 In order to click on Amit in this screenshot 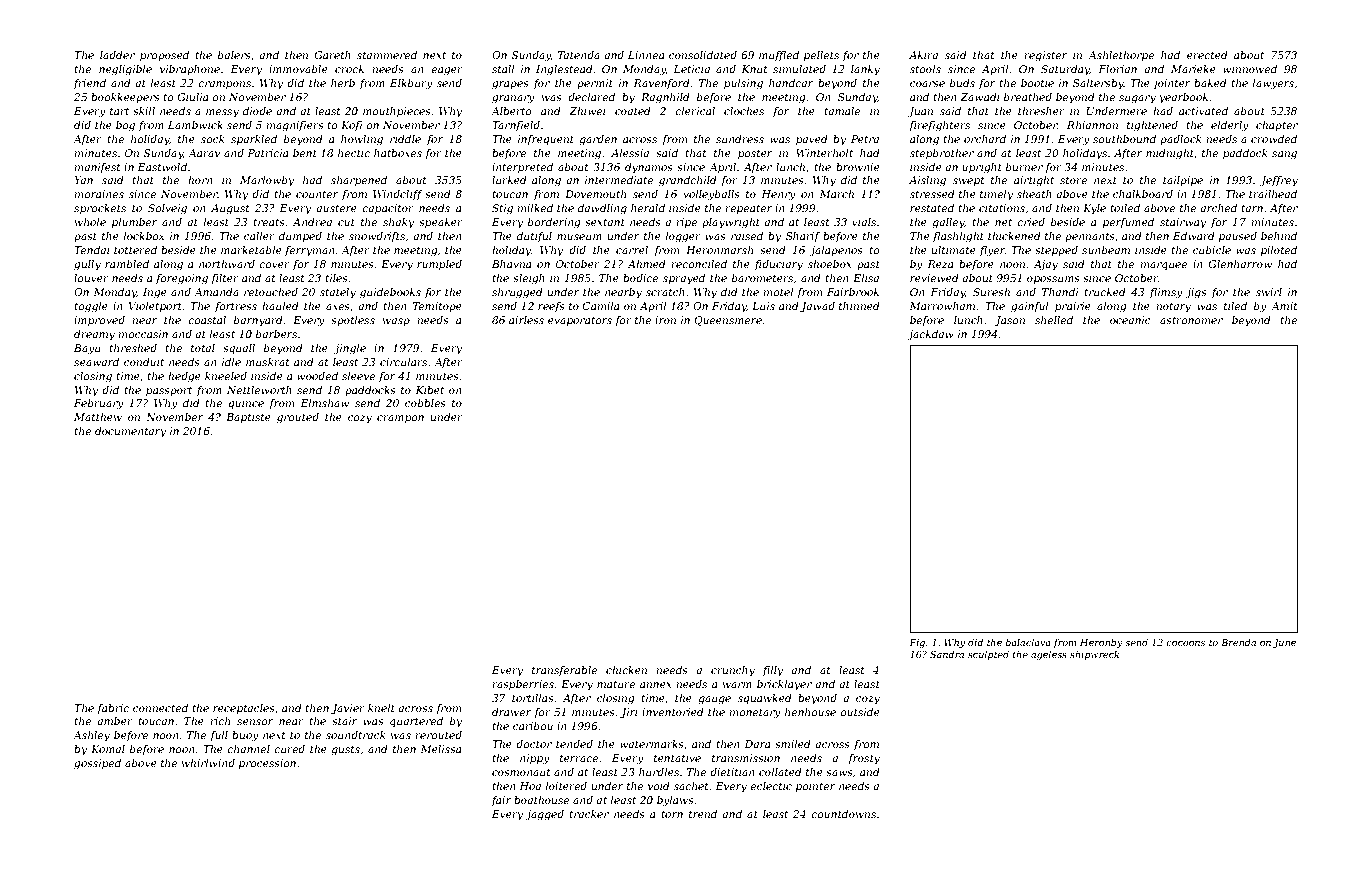, I will do `click(1284, 306)`.
